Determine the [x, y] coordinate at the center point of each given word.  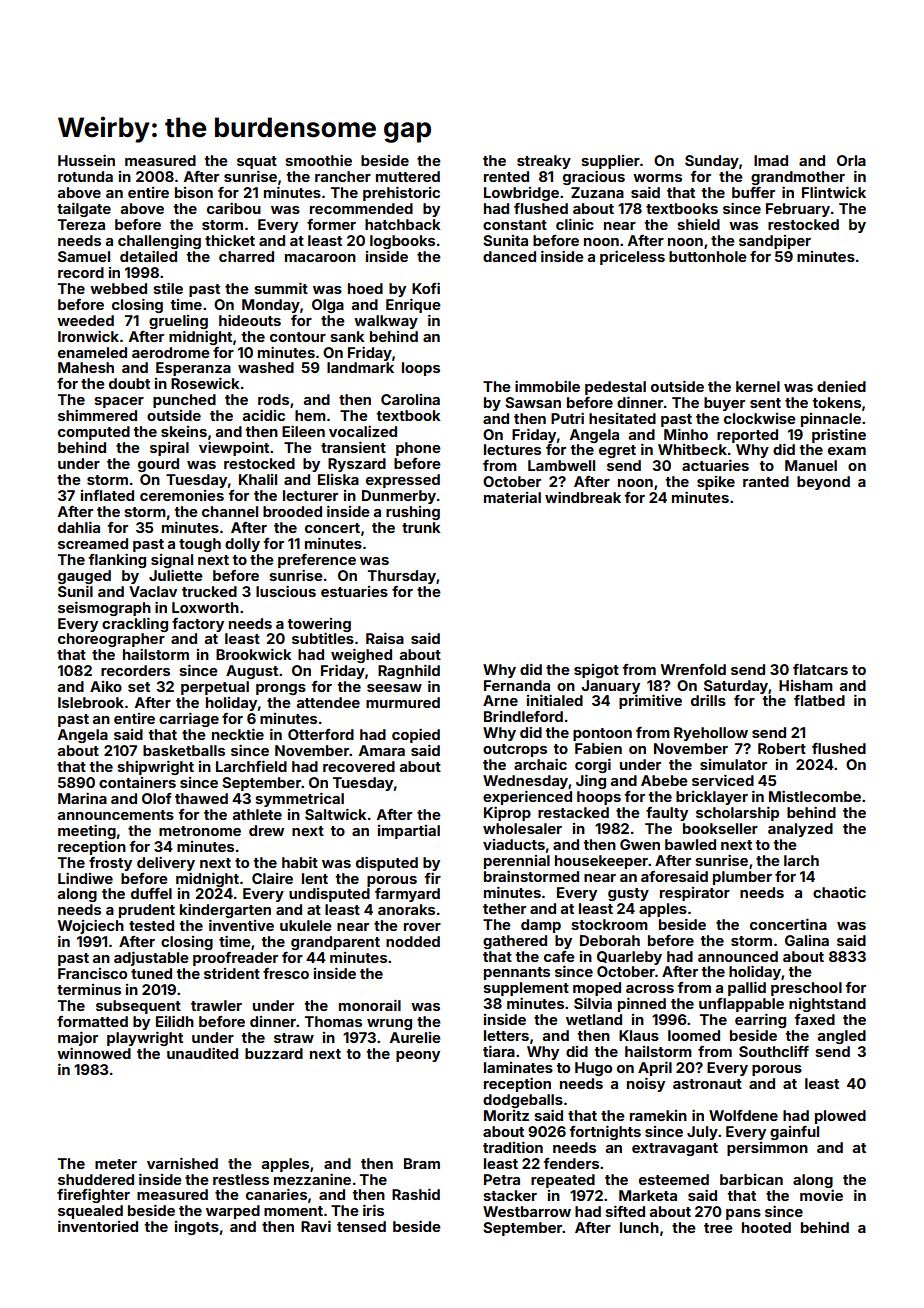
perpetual [215, 688]
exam [847, 451]
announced [738, 956]
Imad [771, 160]
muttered [408, 176]
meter [116, 1164]
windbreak [583, 497]
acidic [264, 415]
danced [509, 256]
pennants [517, 973]
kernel [758, 386]
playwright [145, 1038]
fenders [571, 1163]
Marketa [648, 1195]
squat [257, 162]
